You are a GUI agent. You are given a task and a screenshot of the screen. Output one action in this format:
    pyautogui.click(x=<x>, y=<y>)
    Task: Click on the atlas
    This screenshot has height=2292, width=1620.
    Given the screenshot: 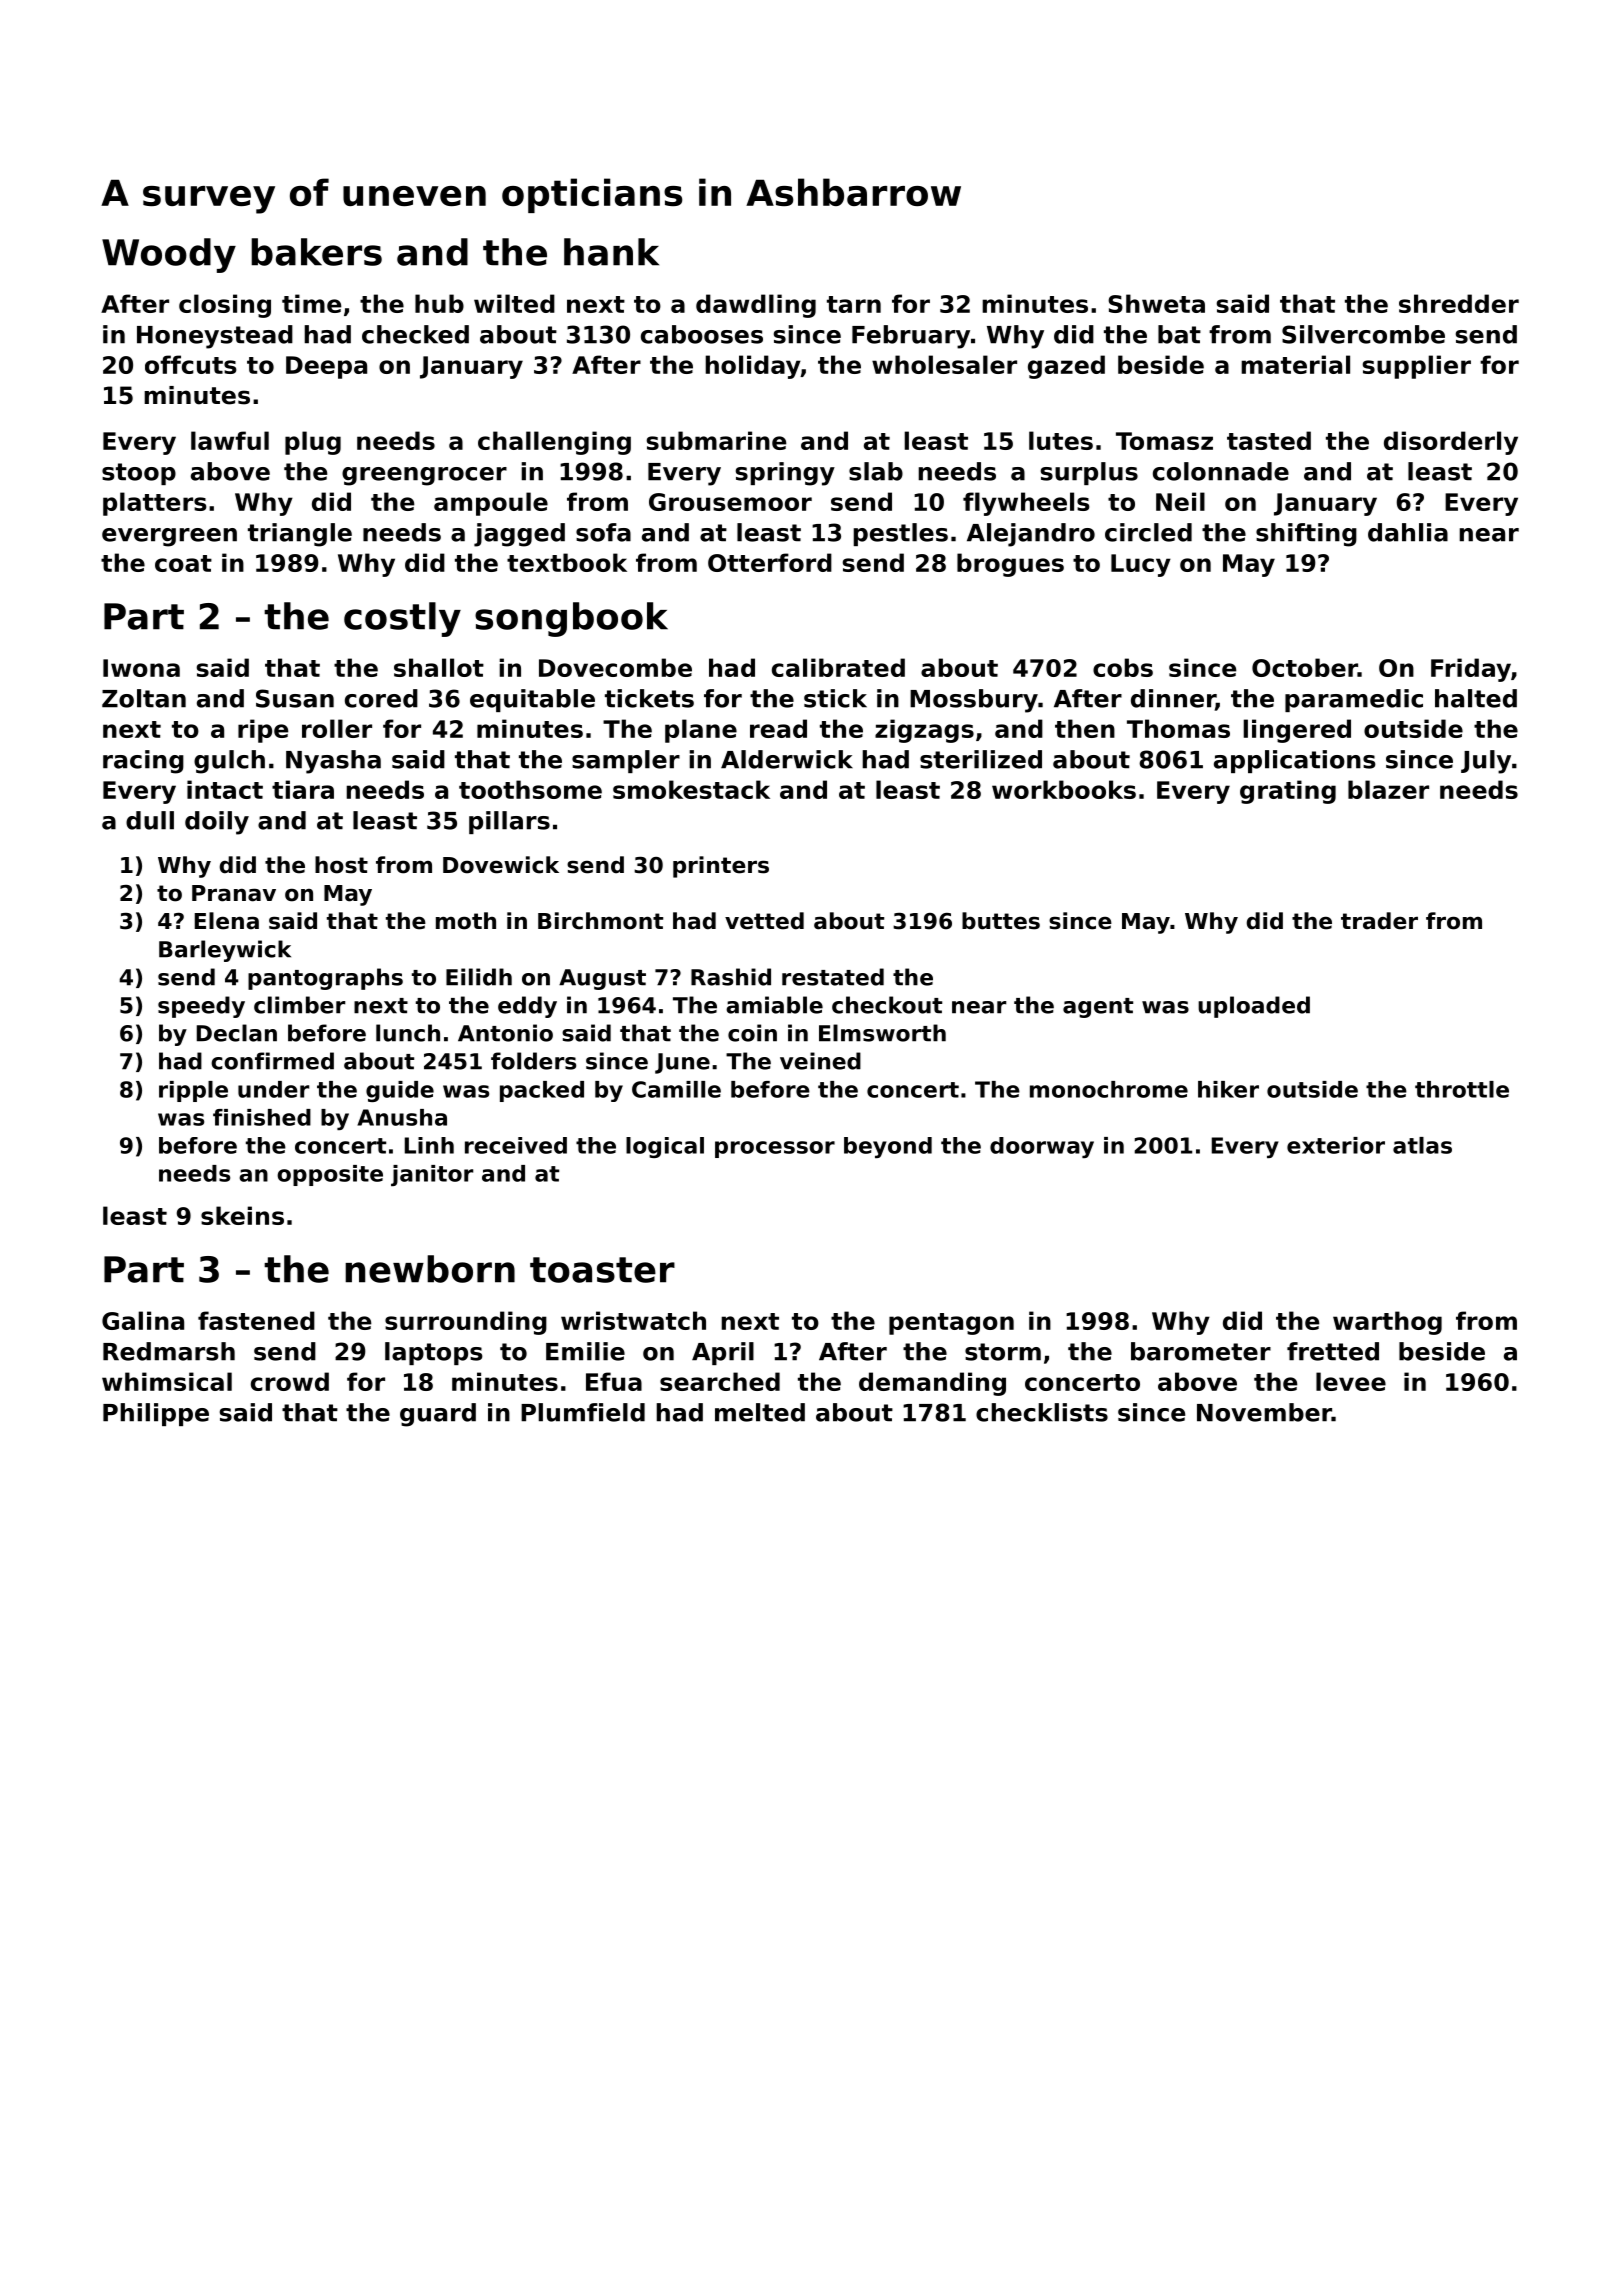 What is the action you would take?
    pyautogui.click(x=1422, y=1145)
